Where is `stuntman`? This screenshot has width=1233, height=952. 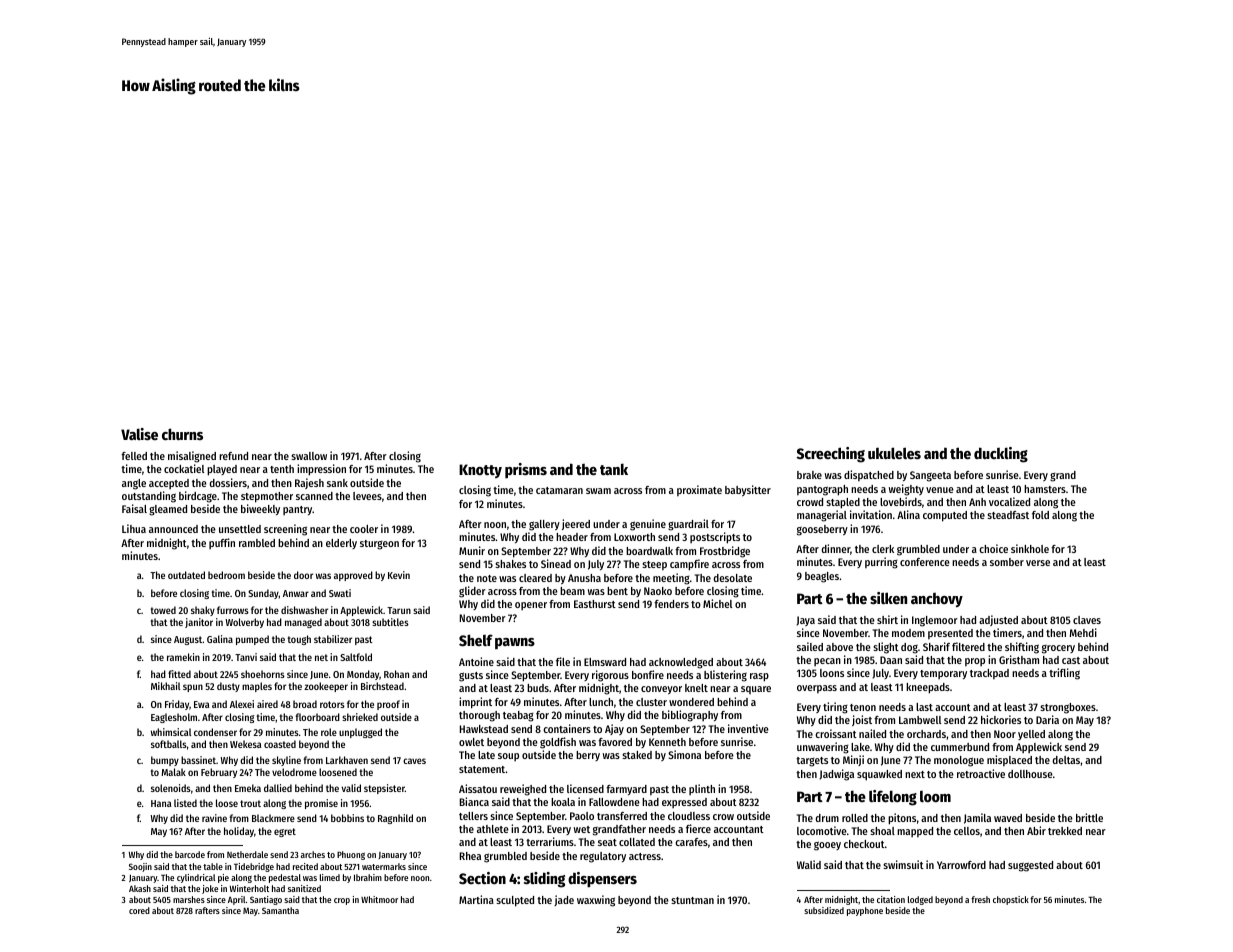 stuntman is located at coordinates (692, 900).
